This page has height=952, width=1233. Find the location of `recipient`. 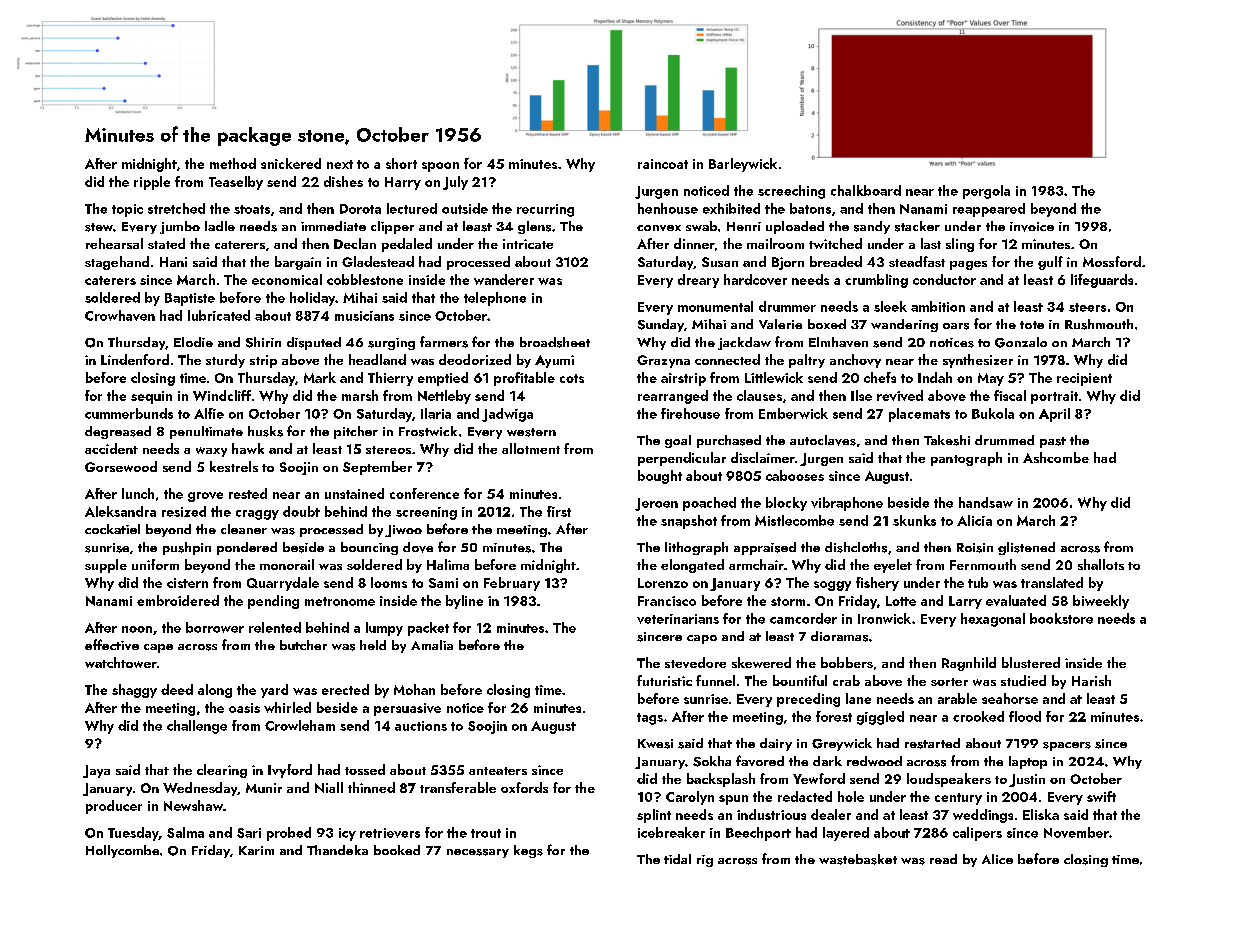

recipient is located at coordinates (1084, 379).
